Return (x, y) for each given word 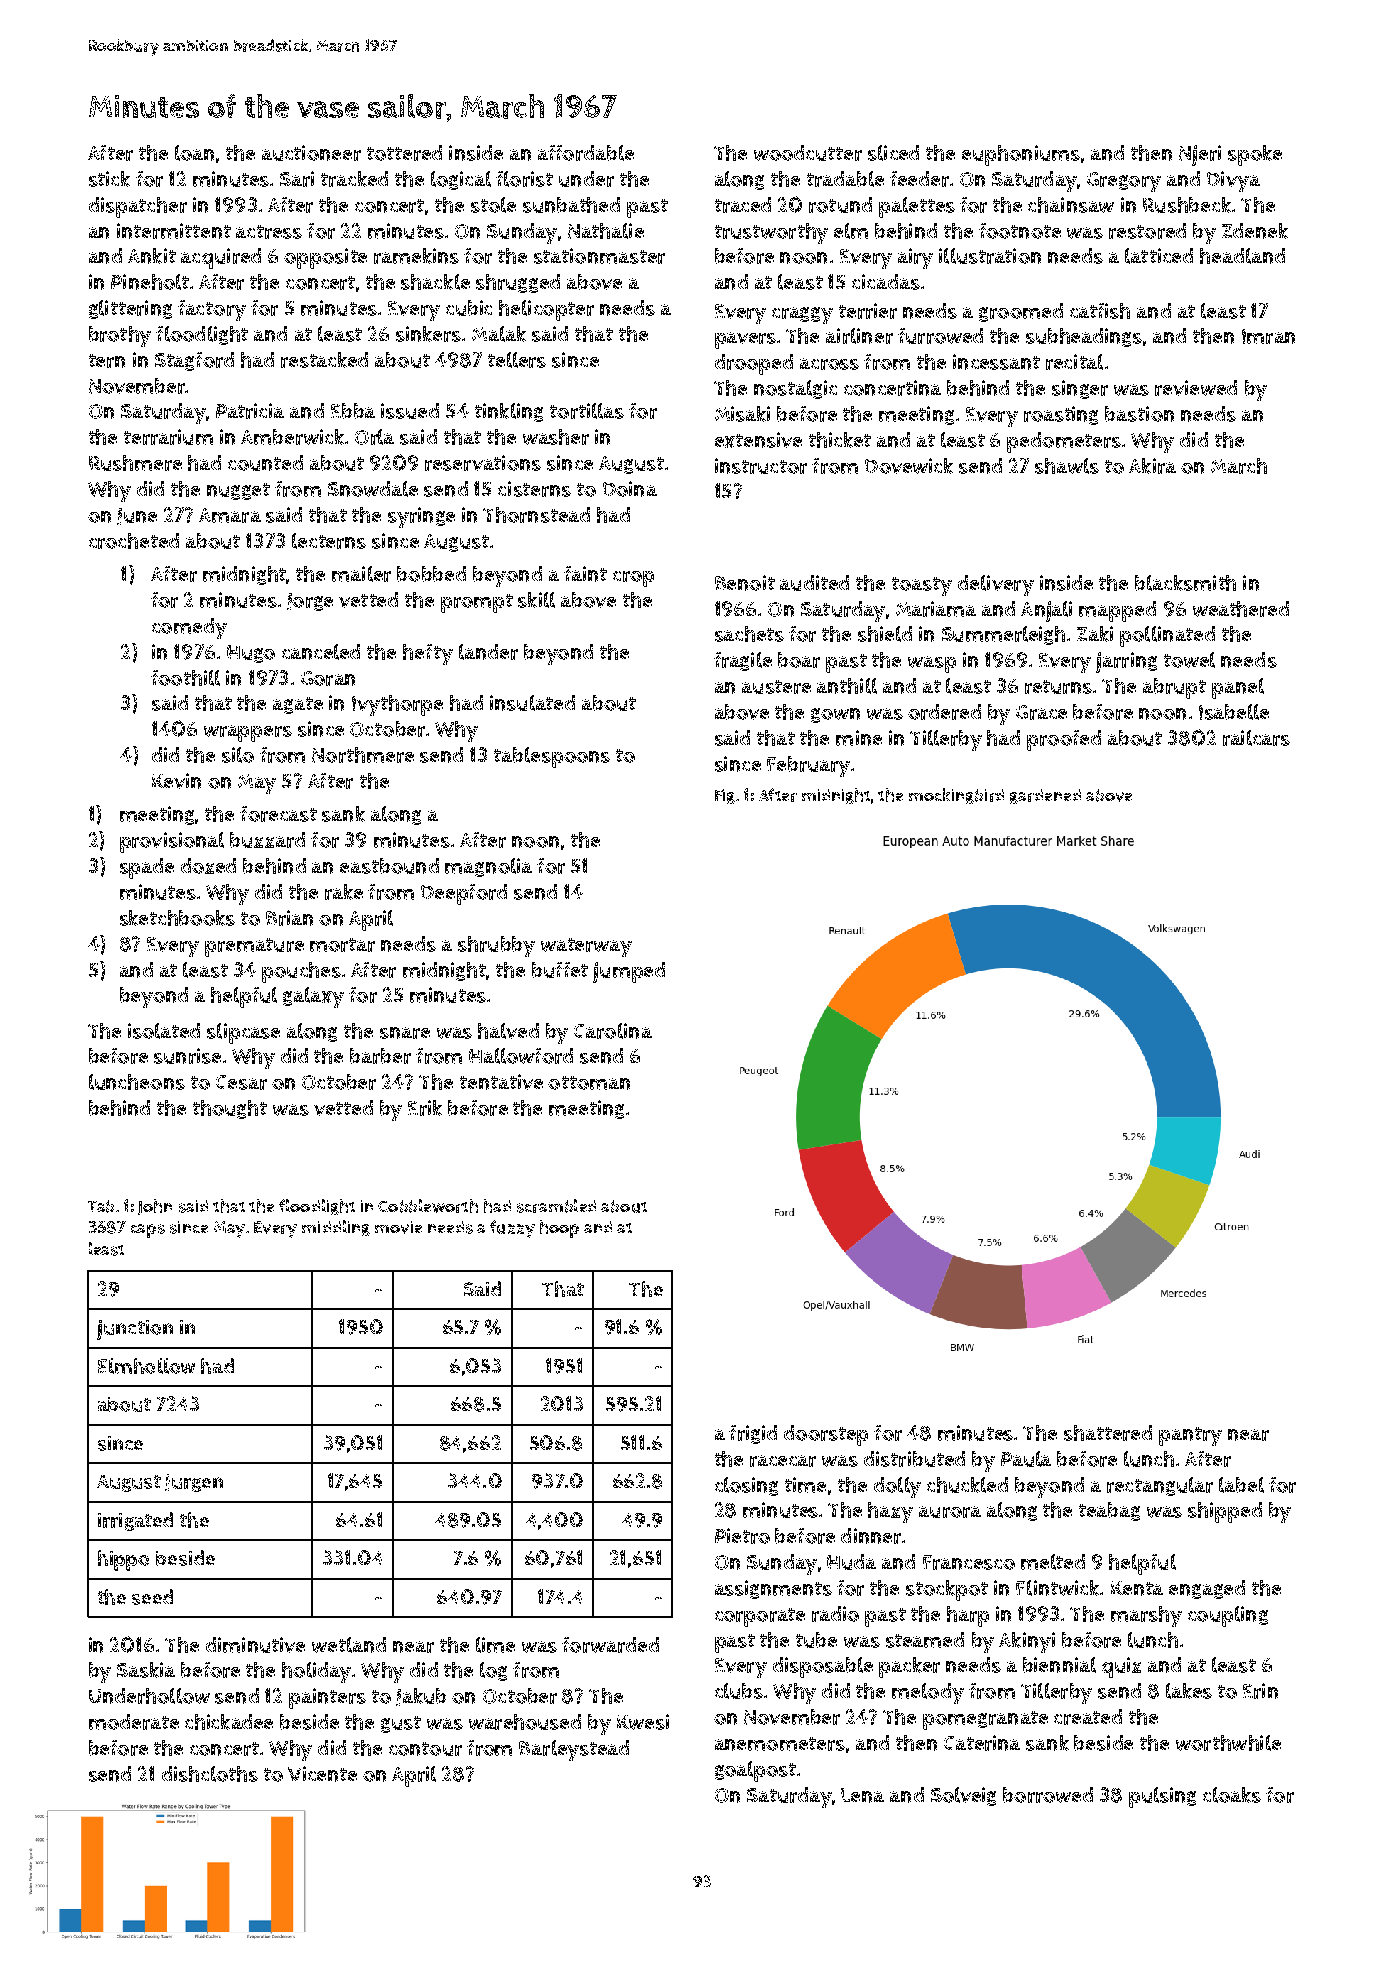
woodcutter (808, 153)
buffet (560, 970)
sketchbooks (177, 918)
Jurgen (194, 1483)
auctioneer (311, 153)
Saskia (146, 1670)
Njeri (1200, 155)
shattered (1108, 1433)
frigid (753, 1434)
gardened (1045, 796)
